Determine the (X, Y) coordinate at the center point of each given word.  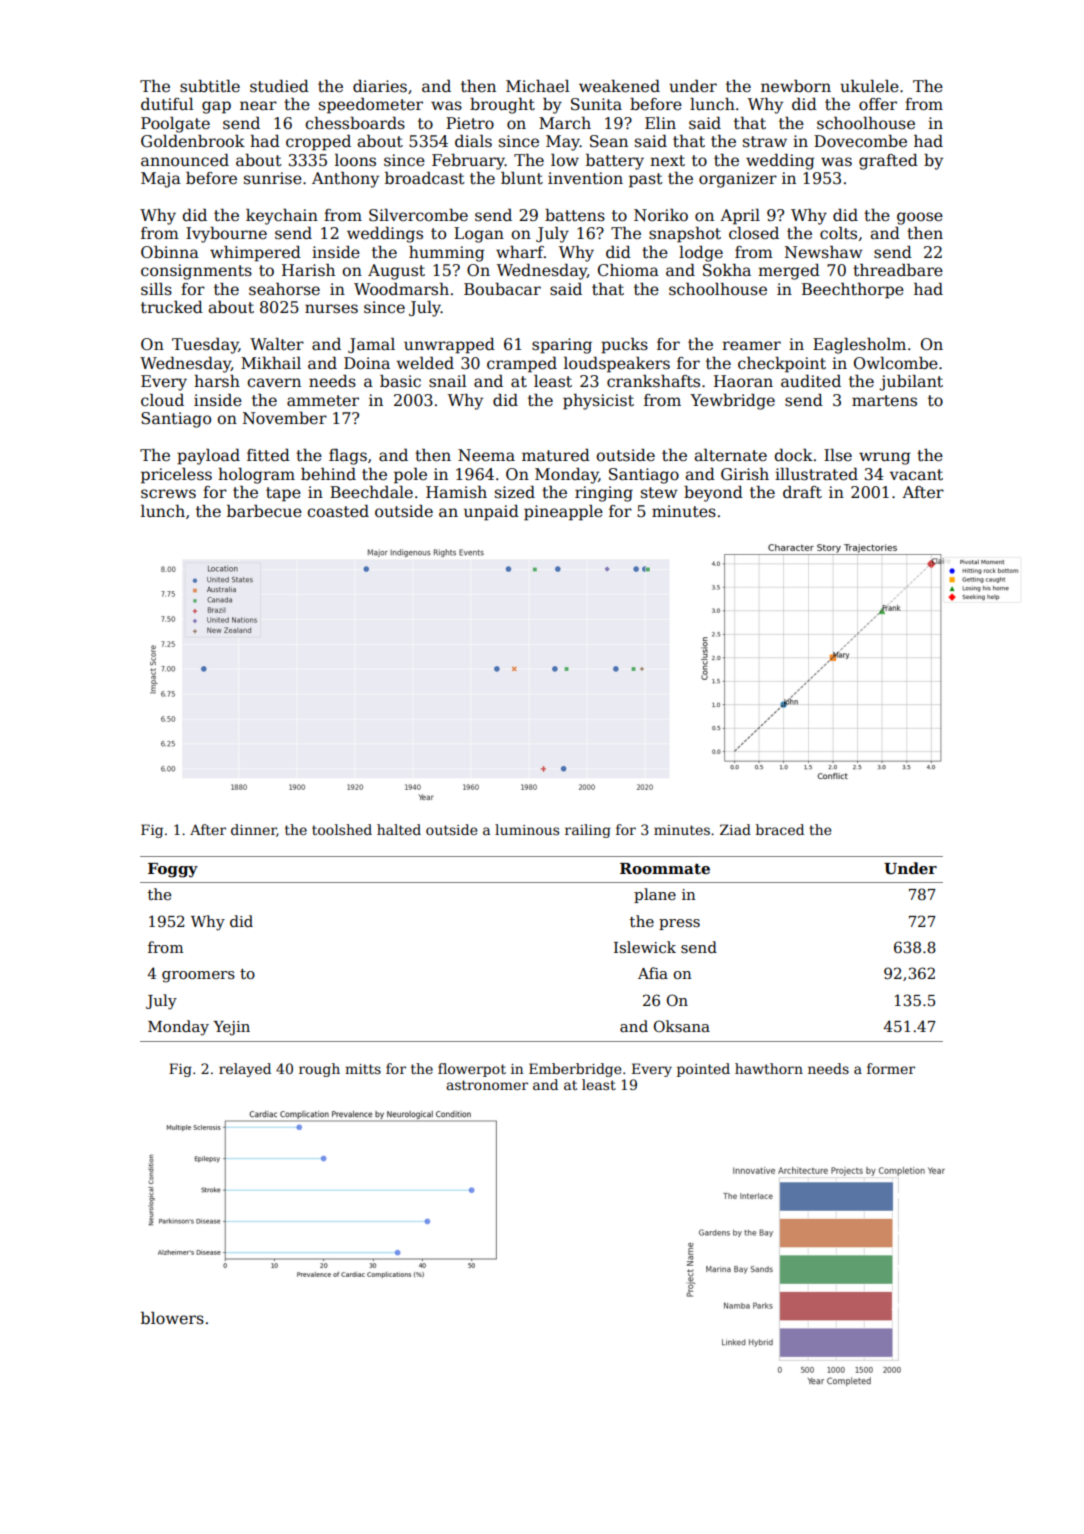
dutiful (167, 104)
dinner (254, 830)
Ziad (735, 829)
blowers (172, 1318)
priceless (176, 476)
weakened (619, 86)
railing (588, 831)
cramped (522, 365)
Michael (538, 86)
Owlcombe (896, 363)
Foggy (173, 870)
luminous (527, 829)
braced (780, 829)
